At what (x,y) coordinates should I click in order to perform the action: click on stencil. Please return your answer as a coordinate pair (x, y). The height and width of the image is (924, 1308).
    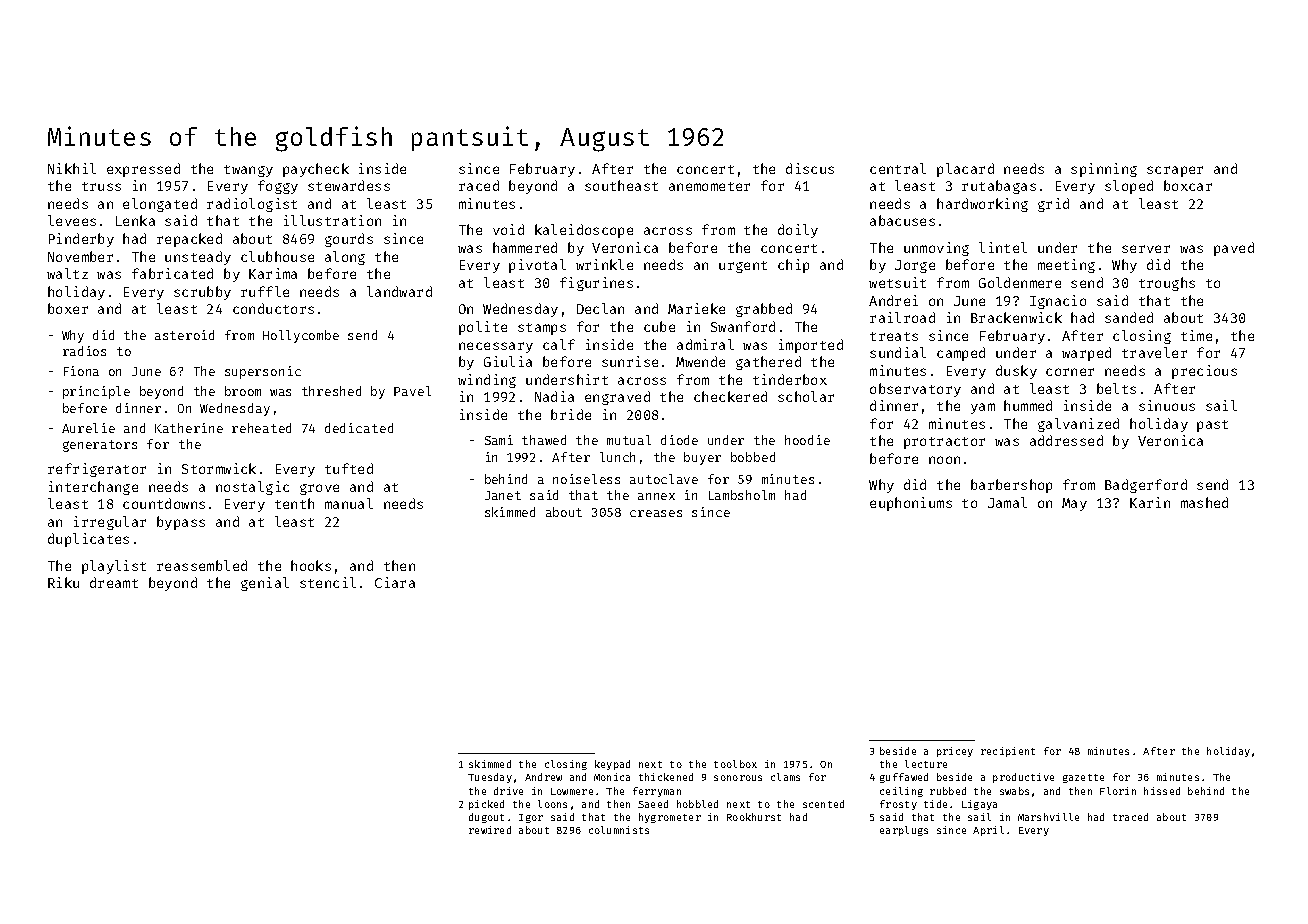
    Looking at the image, I should click on (328, 582).
